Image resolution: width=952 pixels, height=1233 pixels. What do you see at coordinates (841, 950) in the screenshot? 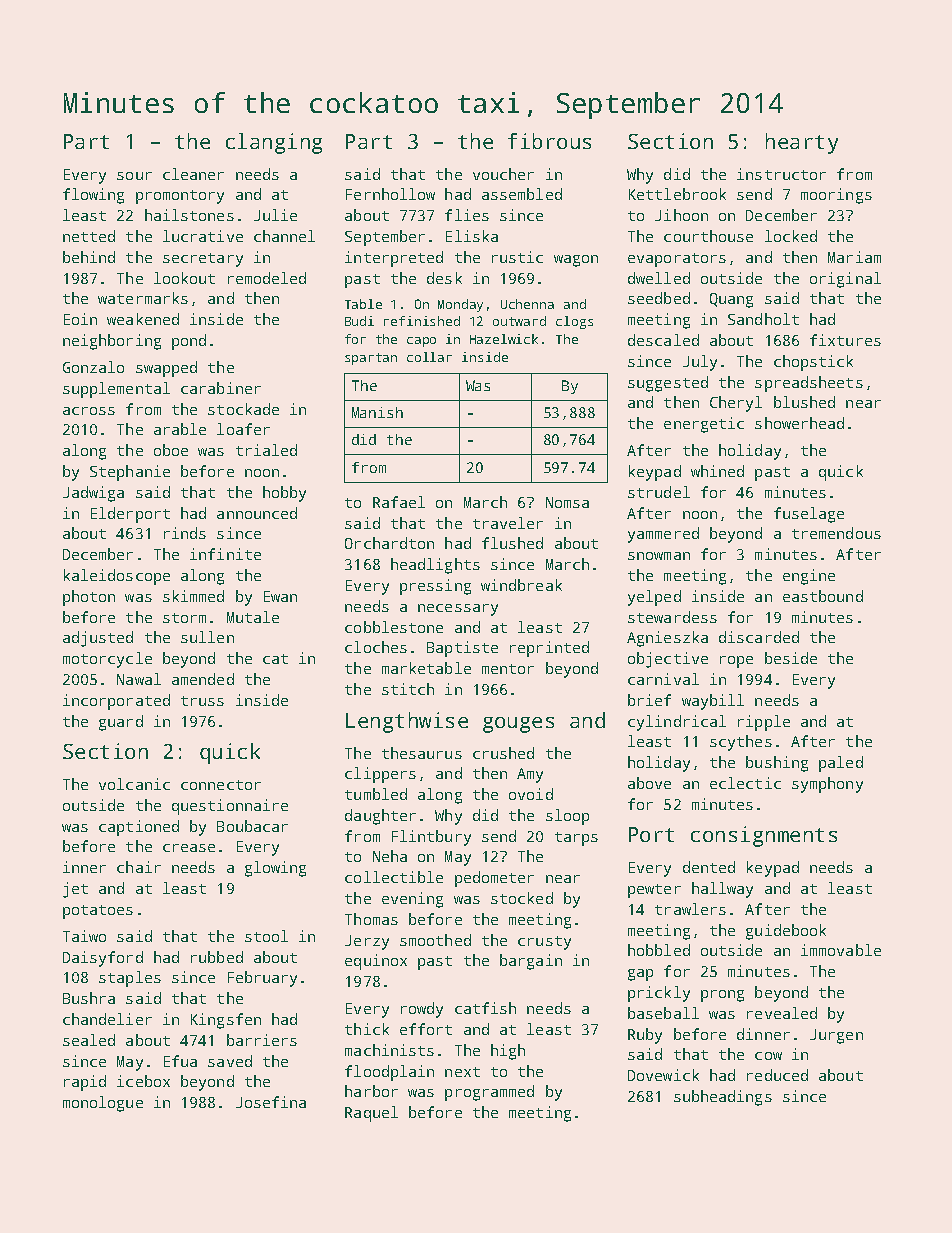
I see `immovable` at bounding box center [841, 950].
